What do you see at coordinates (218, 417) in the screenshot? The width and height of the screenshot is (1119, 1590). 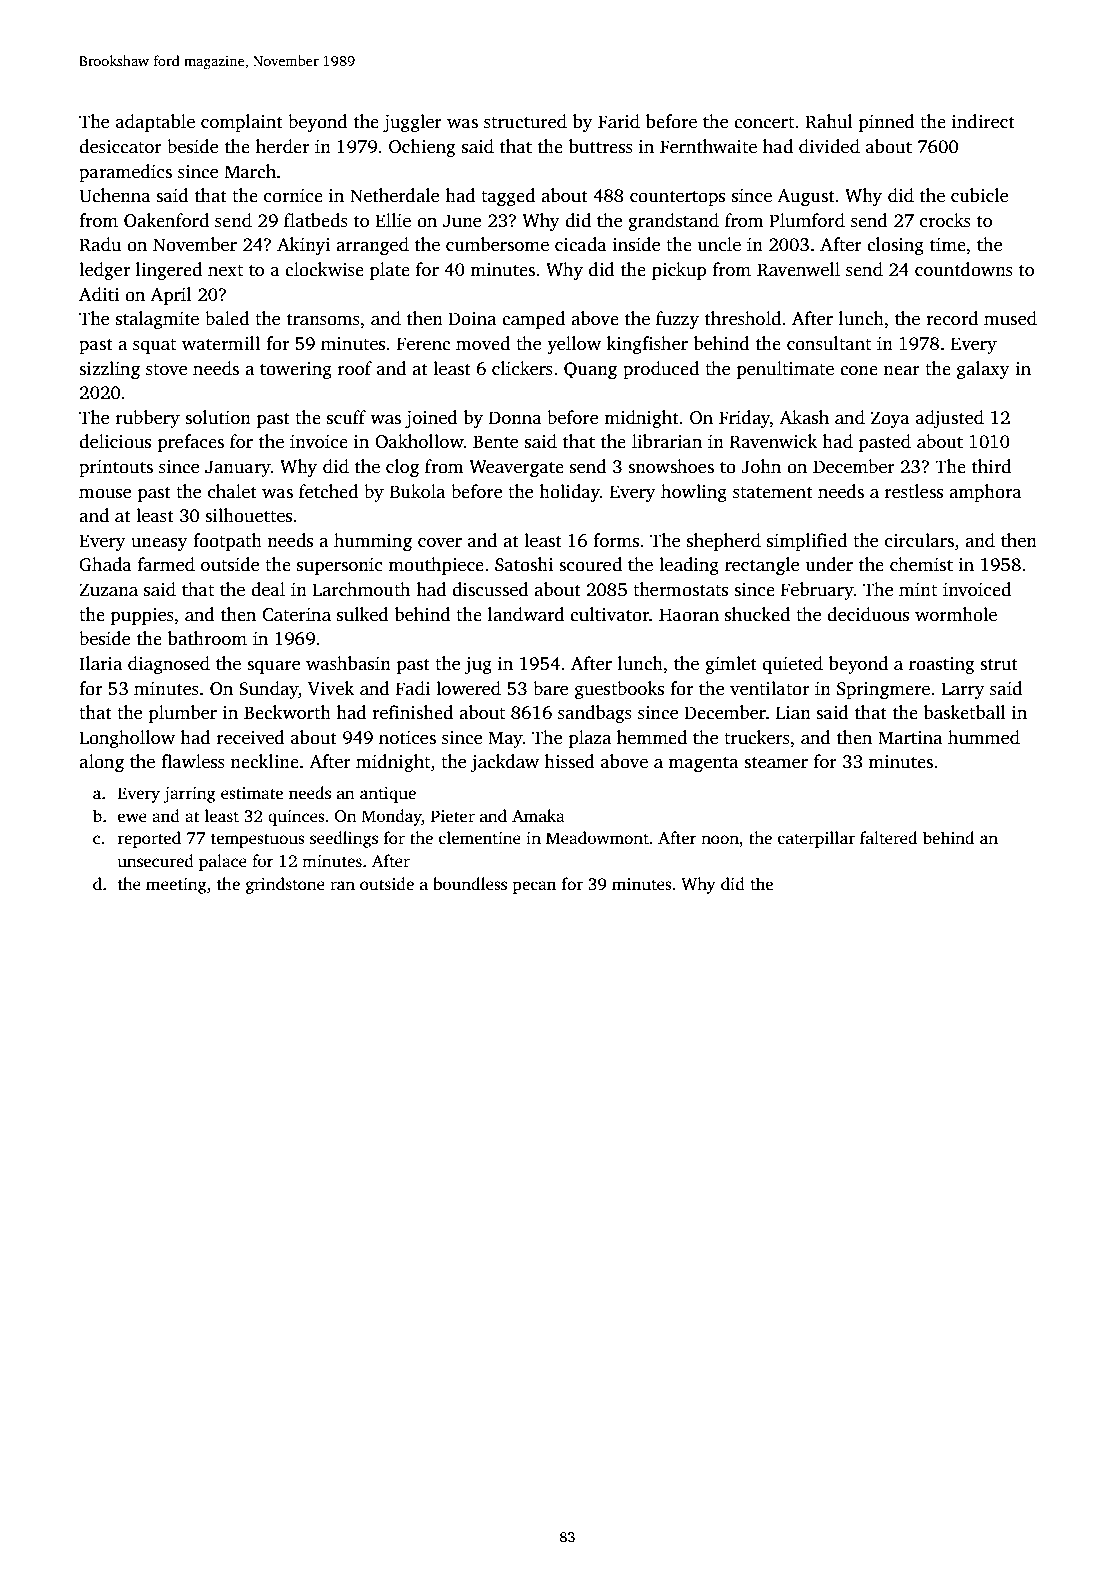 I see `solution` at bounding box center [218, 417].
